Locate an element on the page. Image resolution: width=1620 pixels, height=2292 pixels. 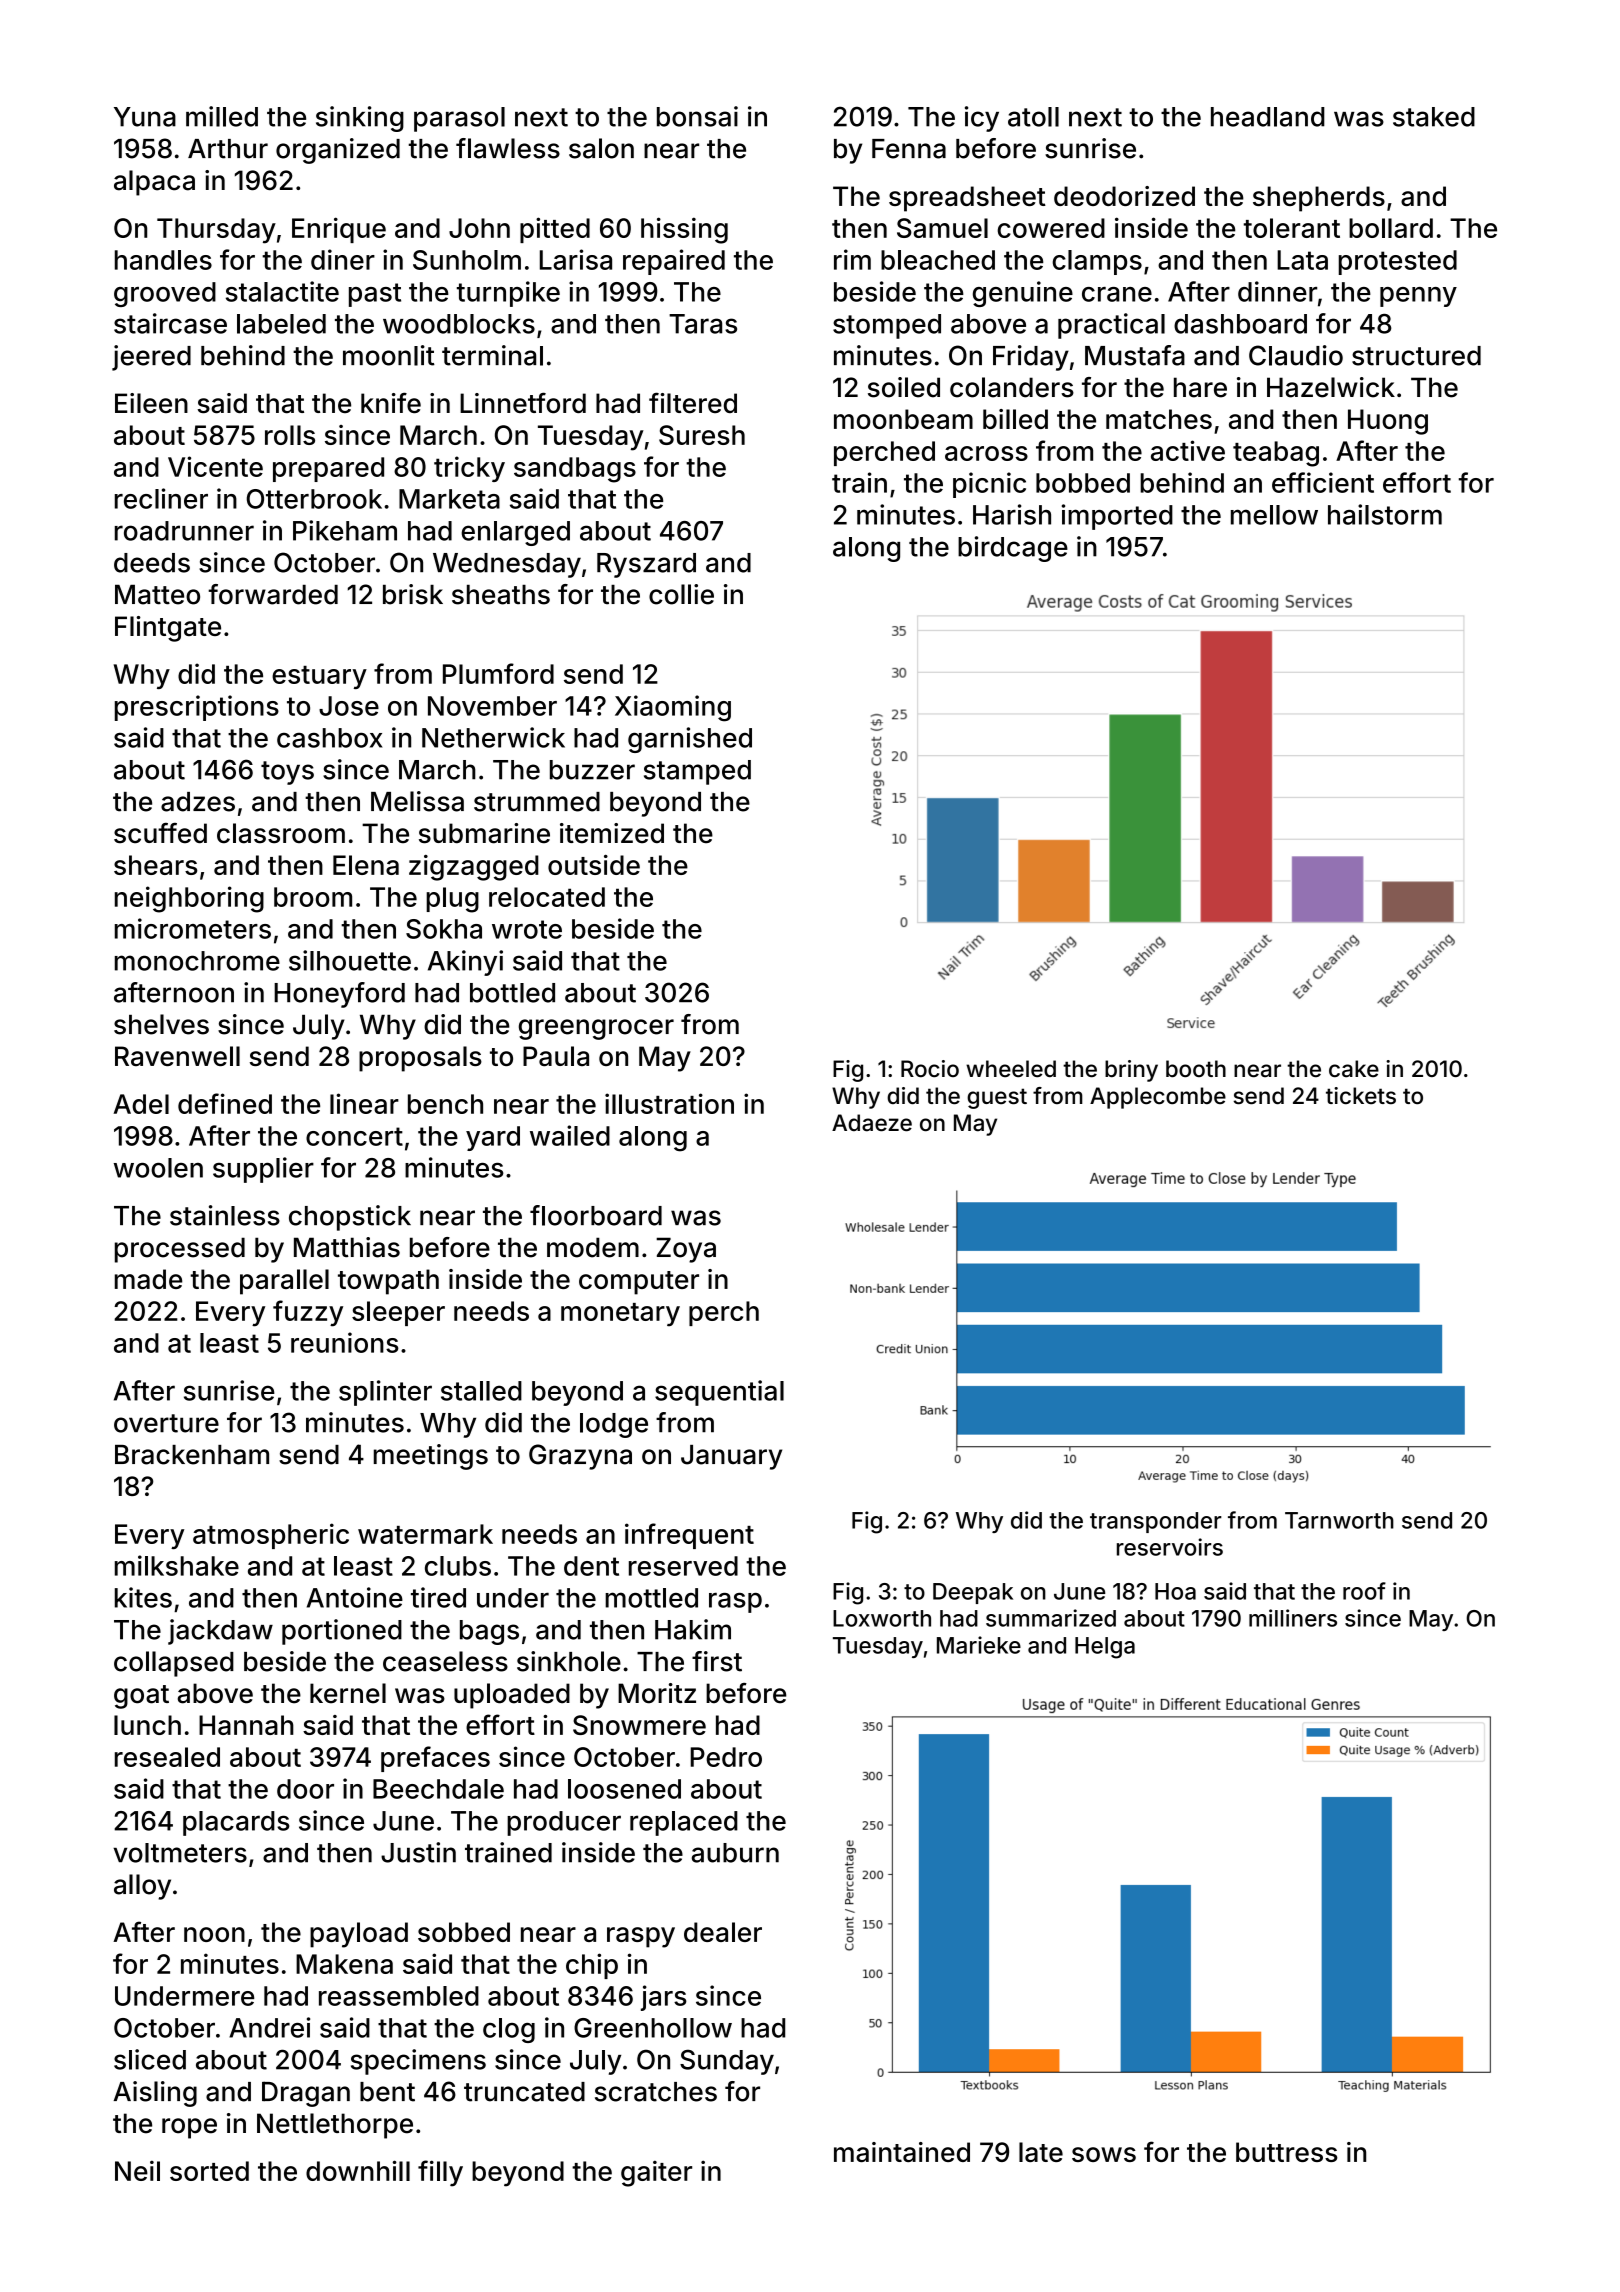
transponder is located at coordinates (1156, 1522).
